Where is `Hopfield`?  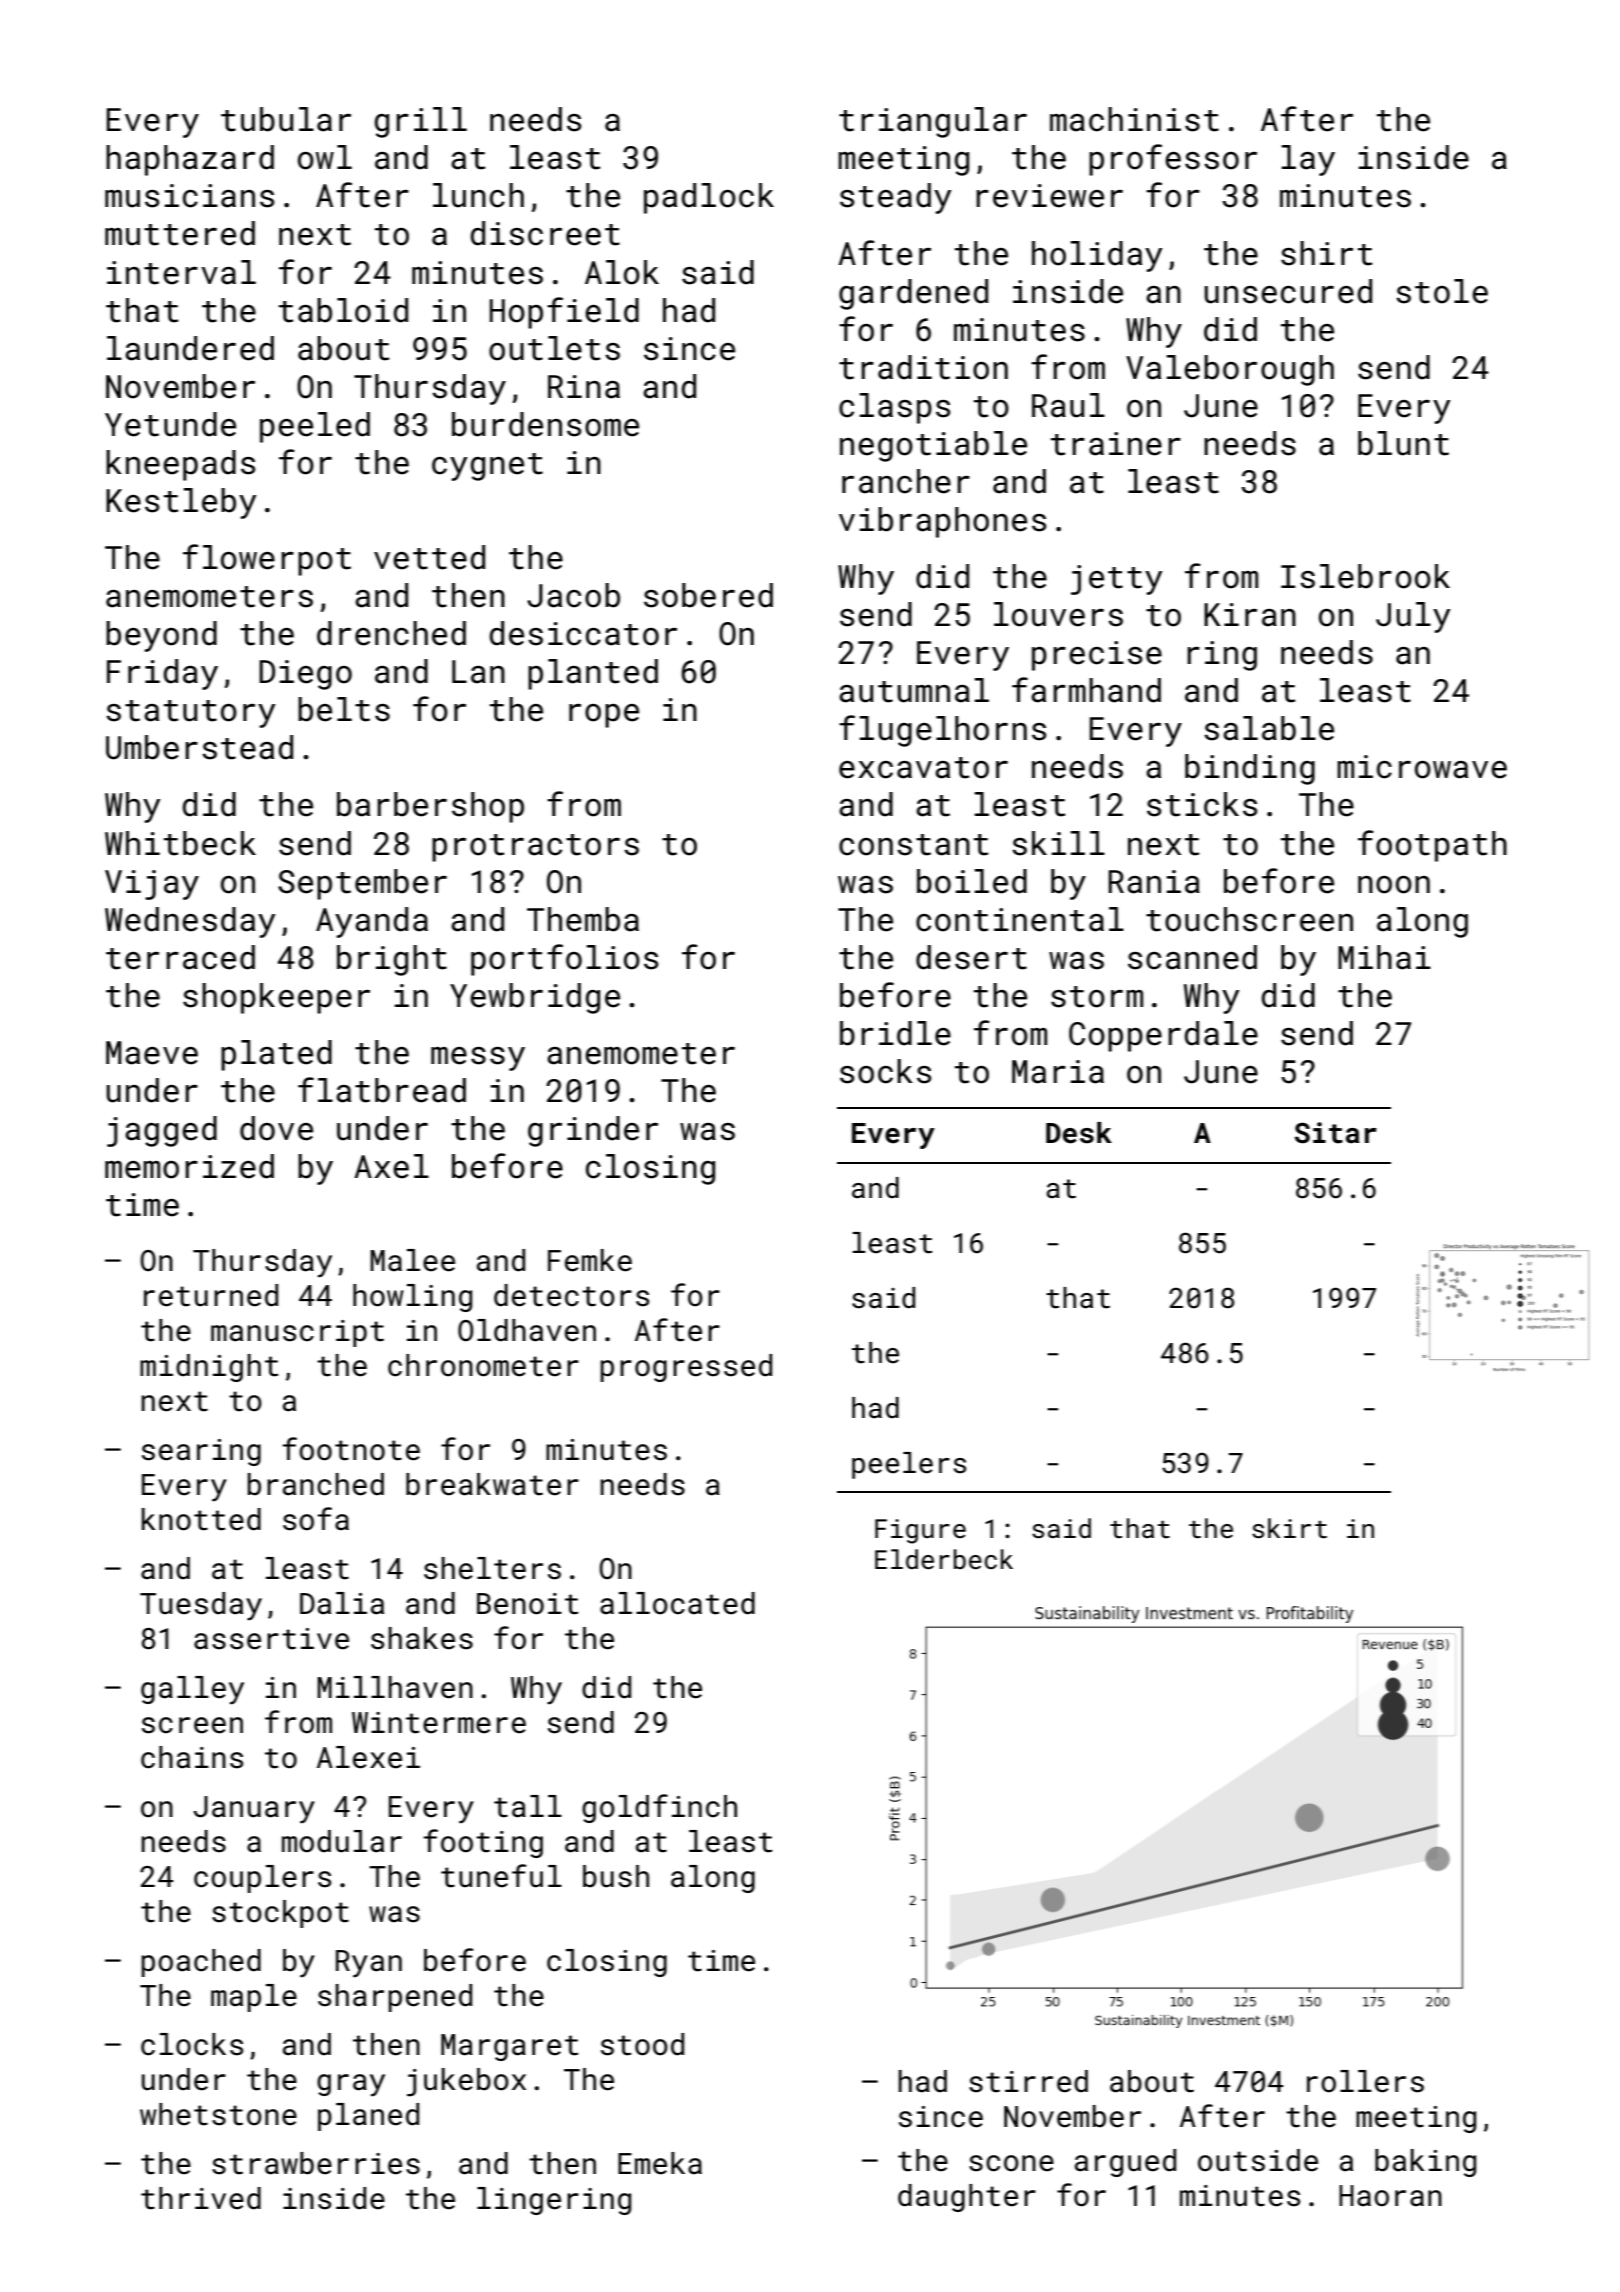
Hopfield is located at coordinates (564, 313).
